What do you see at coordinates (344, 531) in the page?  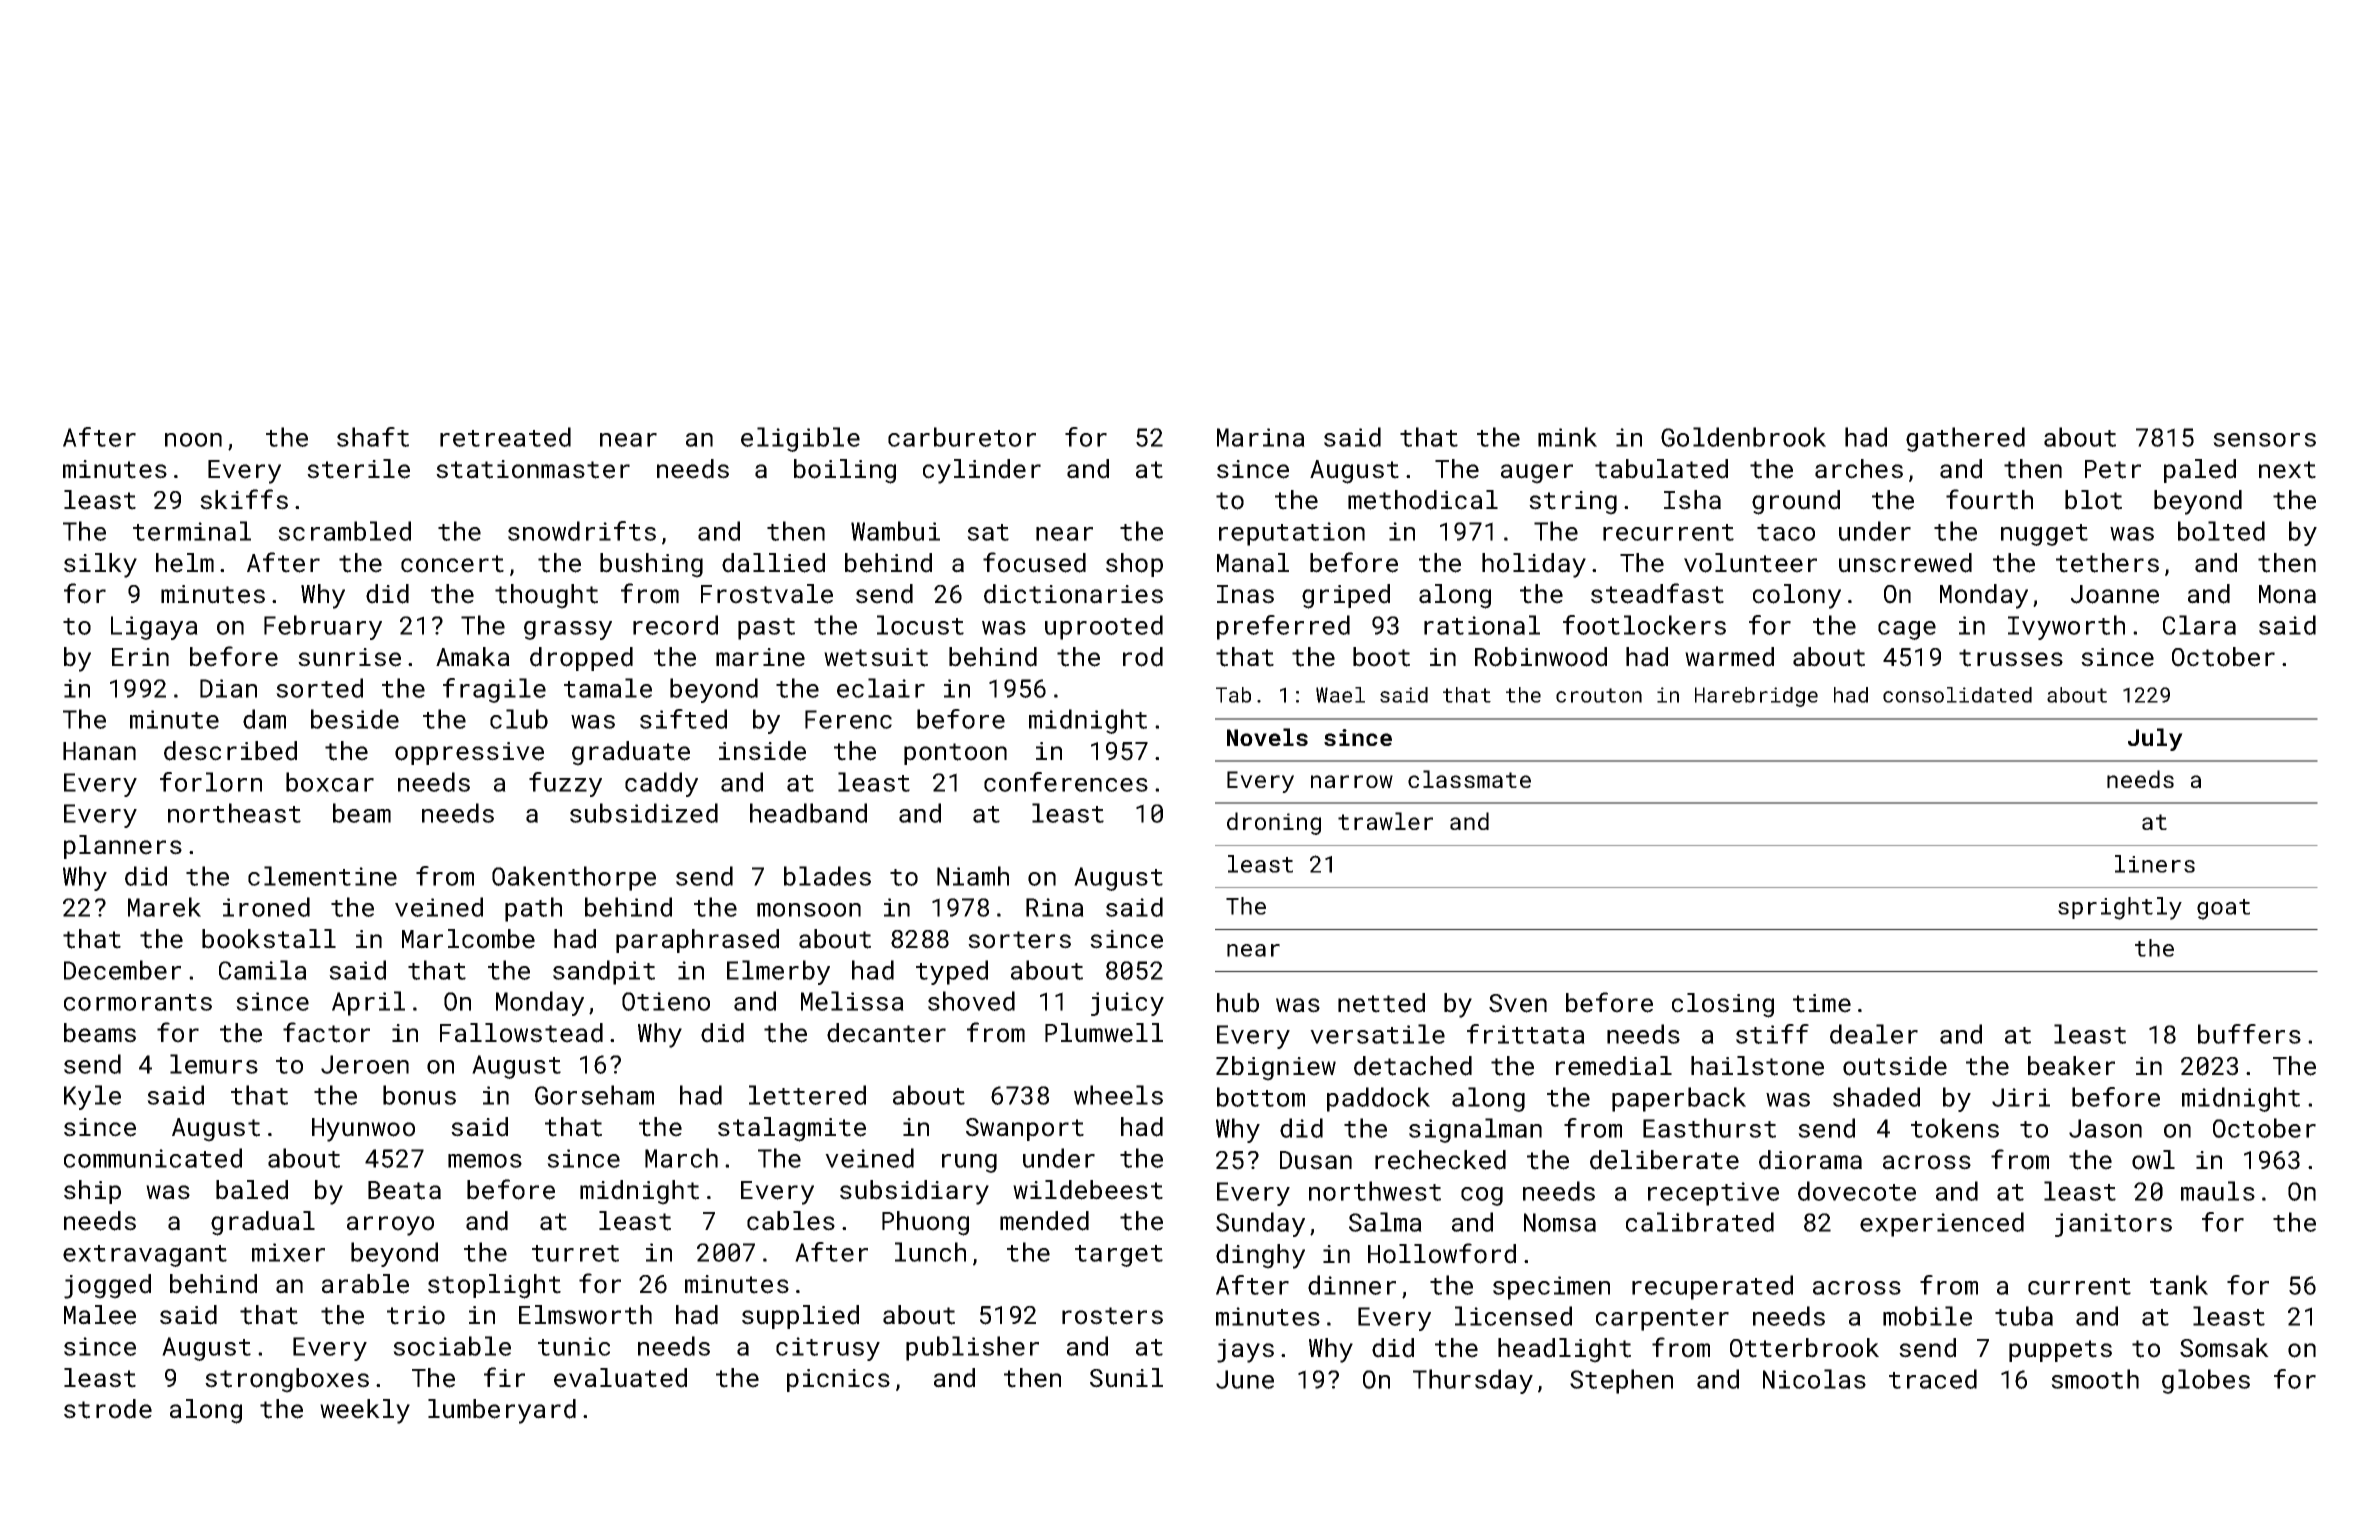 I see `scrambled` at bounding box center [344, 531].
